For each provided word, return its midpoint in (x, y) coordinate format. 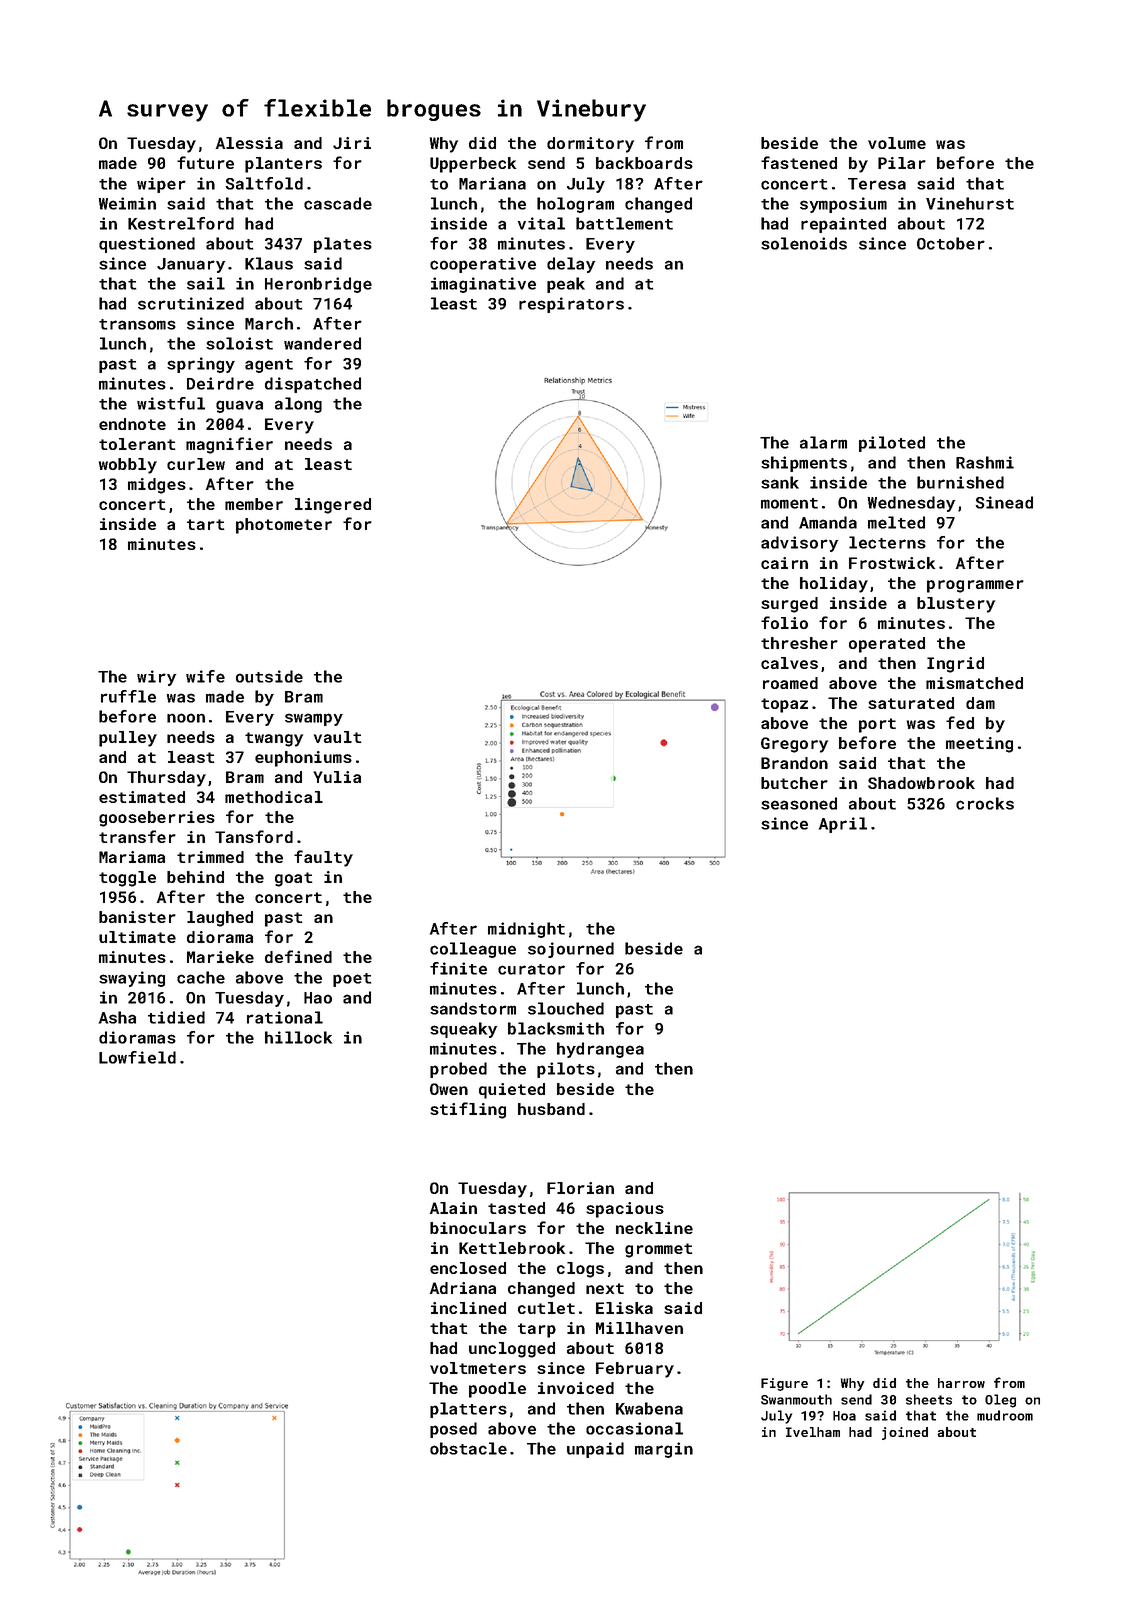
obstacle (468, 1448)
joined (905, 1433)
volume (897, 143)
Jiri (352, 143)
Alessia (249, 143)
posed (453, 1430)
